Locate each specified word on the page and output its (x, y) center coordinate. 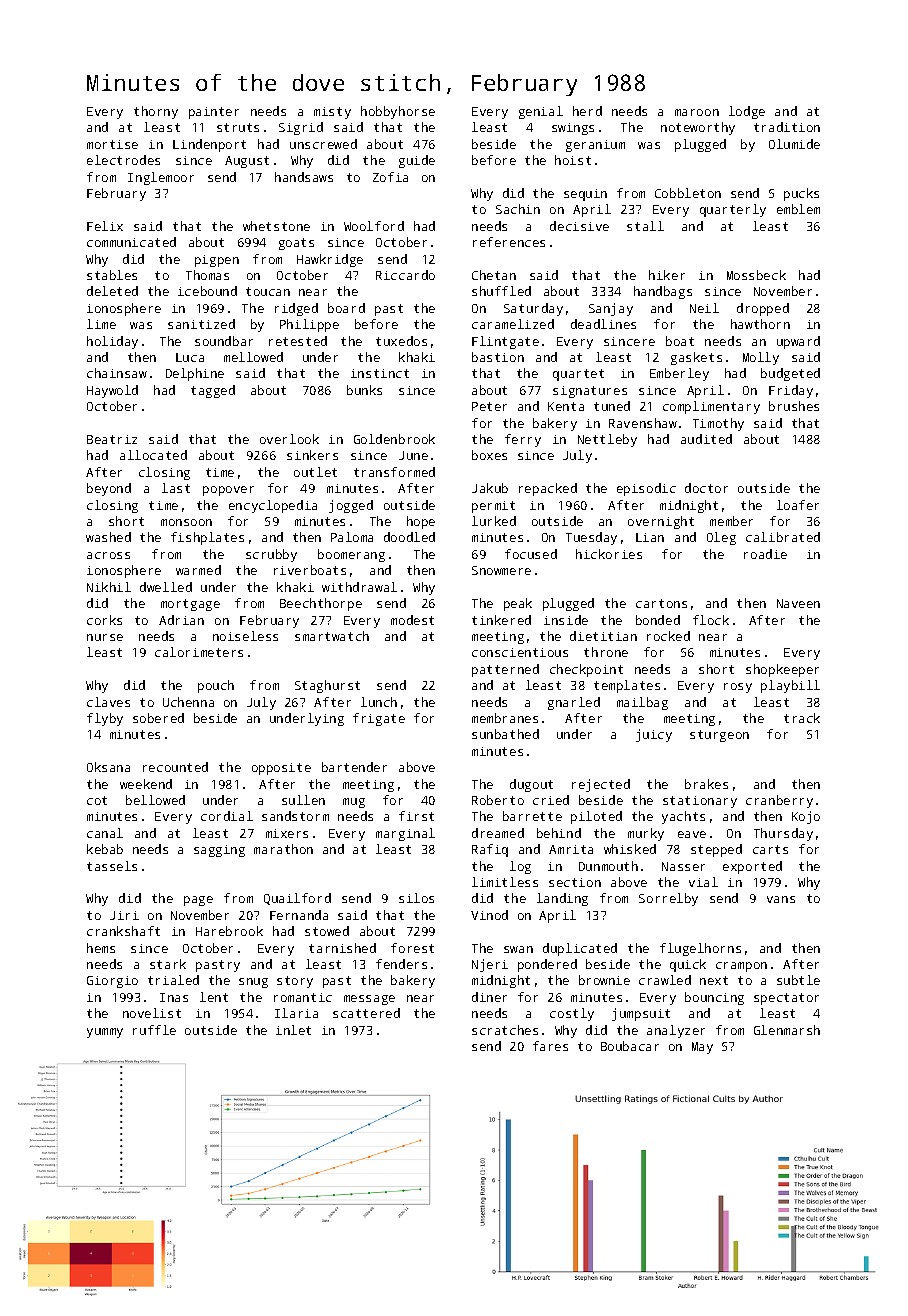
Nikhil (109, 587)
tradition (787, 127)
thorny (156, 112)
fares (550, 1046)
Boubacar (630, 1046)
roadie (765, 554)
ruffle (154, 1030)
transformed (394, 472)
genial (541, 112)
